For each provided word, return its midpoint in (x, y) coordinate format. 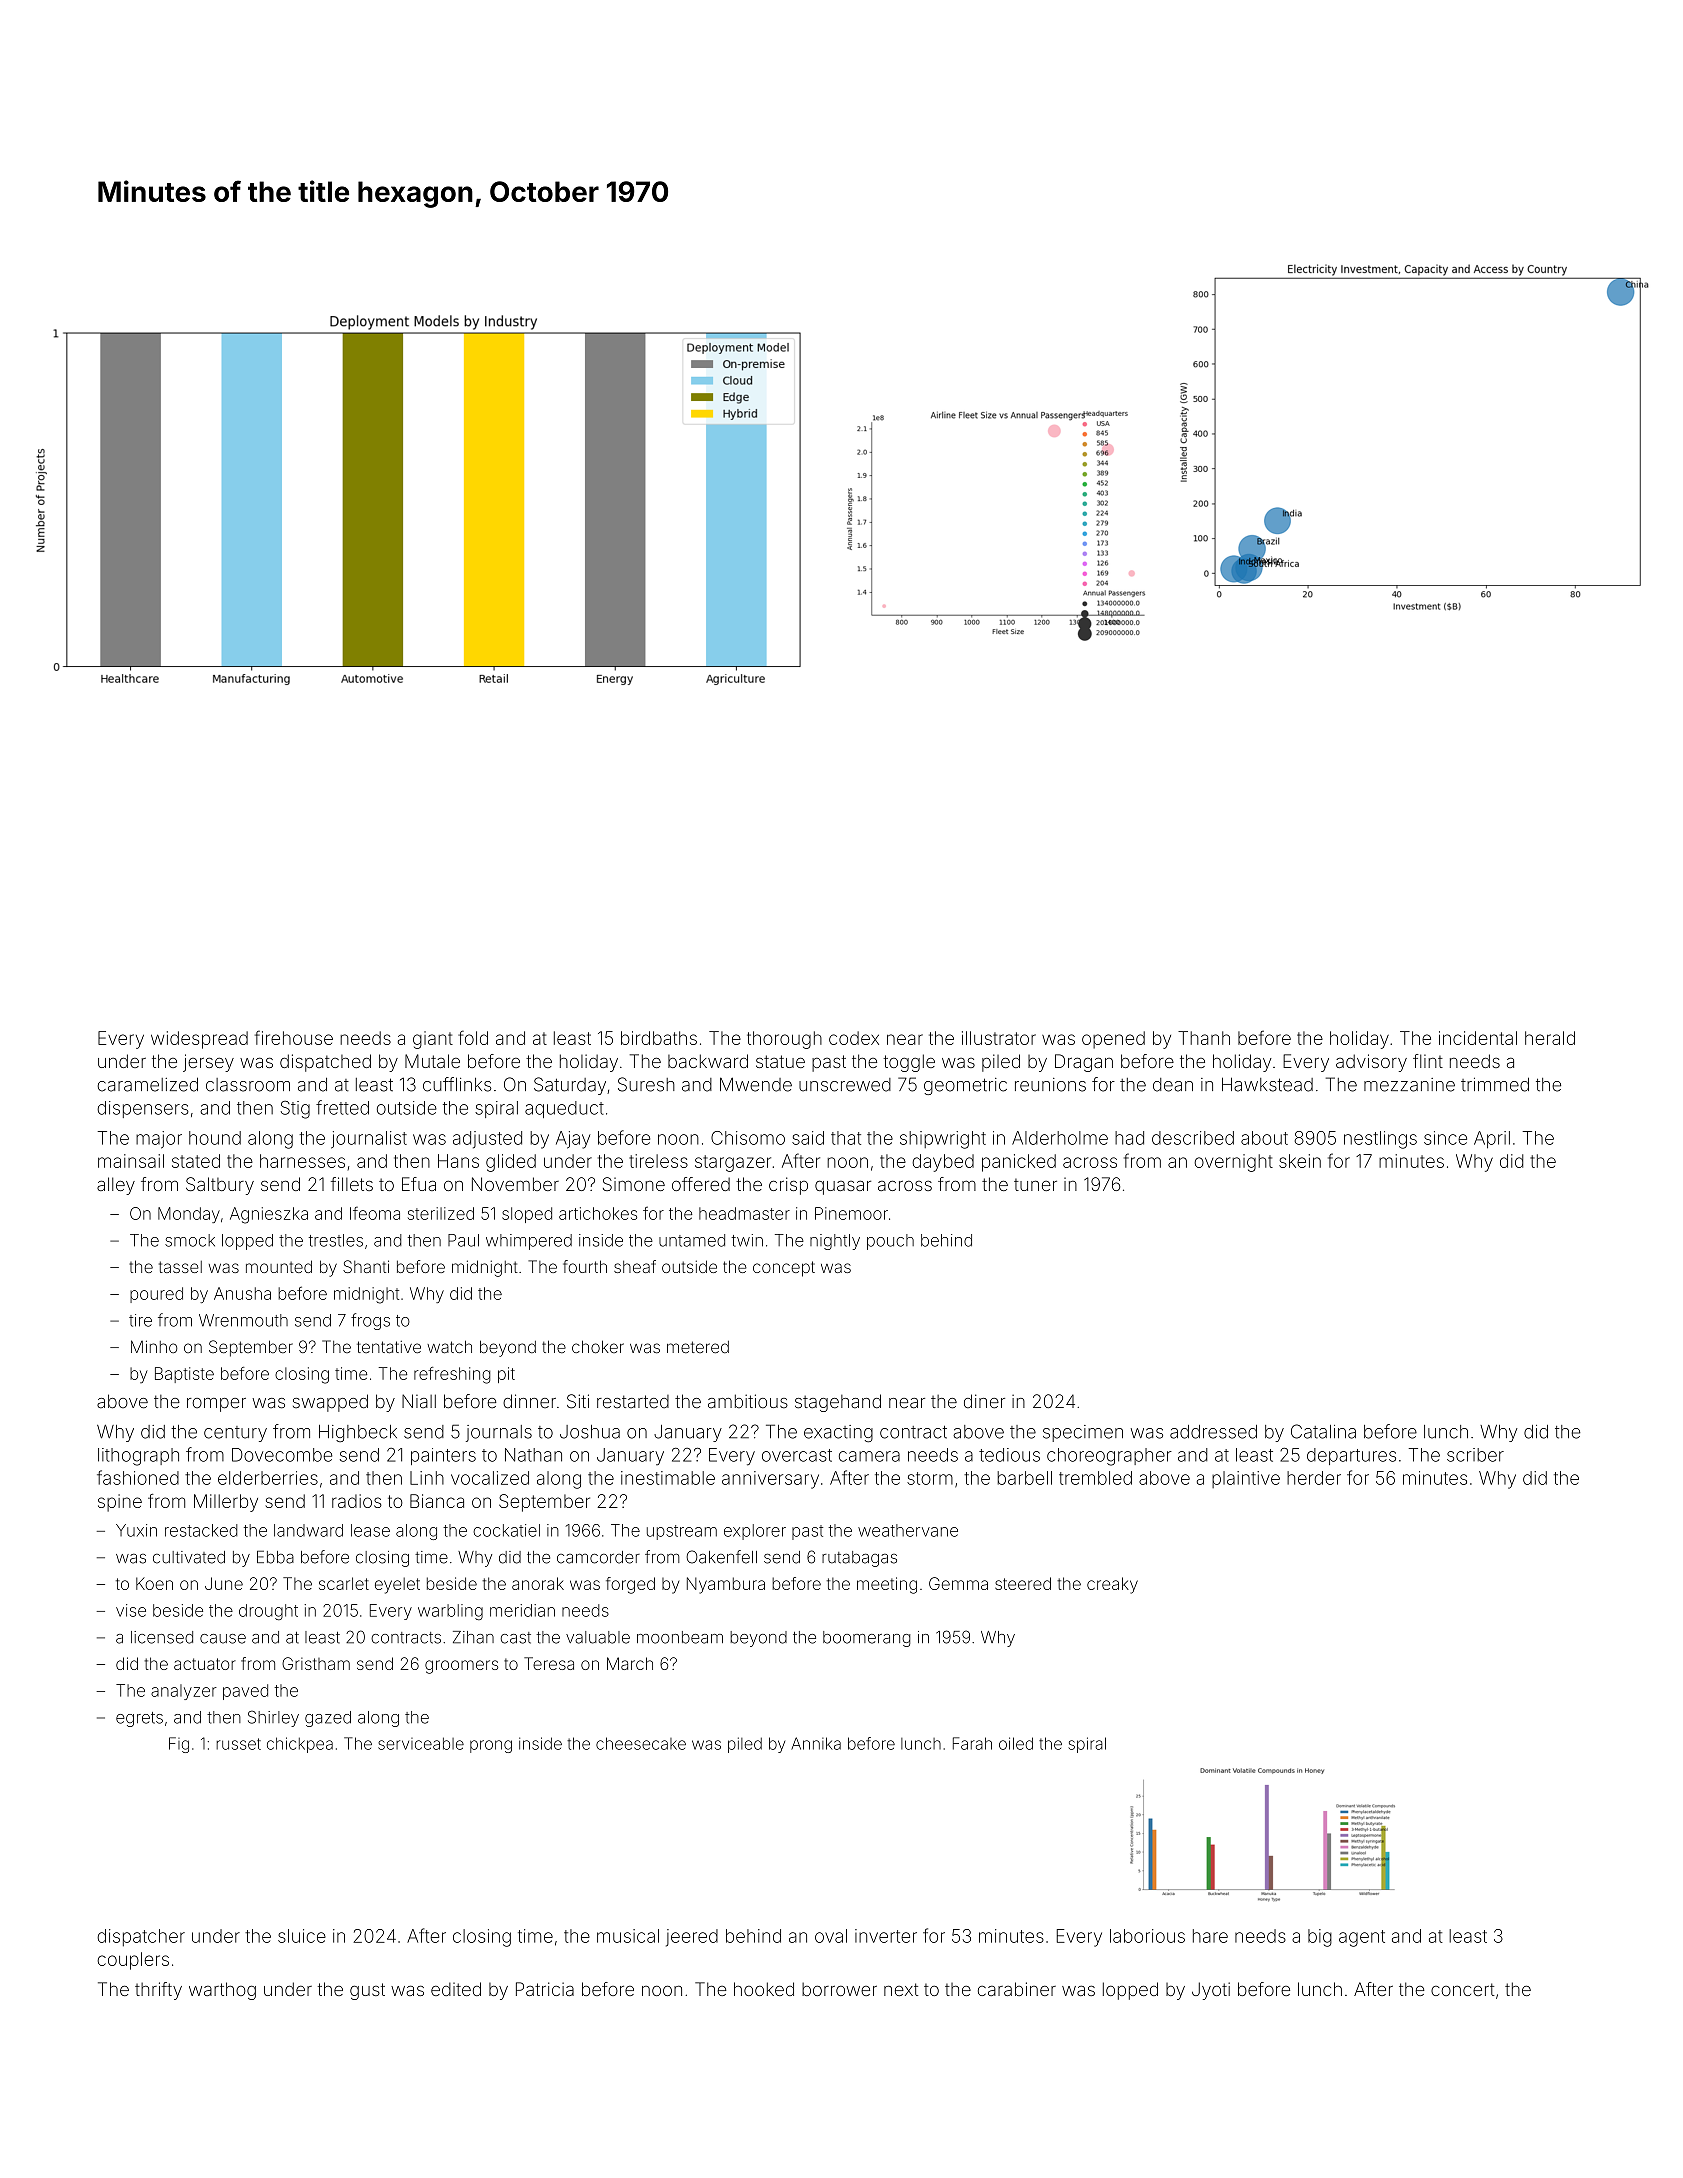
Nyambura (726, 1585)
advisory (1371, 1063)
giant (433, 1040)
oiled (1016, 1743)
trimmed (1495, 1084)
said (808, 1138)
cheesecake (641, 1743)
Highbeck (358, 1433)
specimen (1083, 1433)
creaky (1112, 1585)
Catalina (1323, 1431)
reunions (1050, 1085)
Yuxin (136, 1530)
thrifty (158, 1991)
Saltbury (220, 1186)
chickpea (300, 1745)
